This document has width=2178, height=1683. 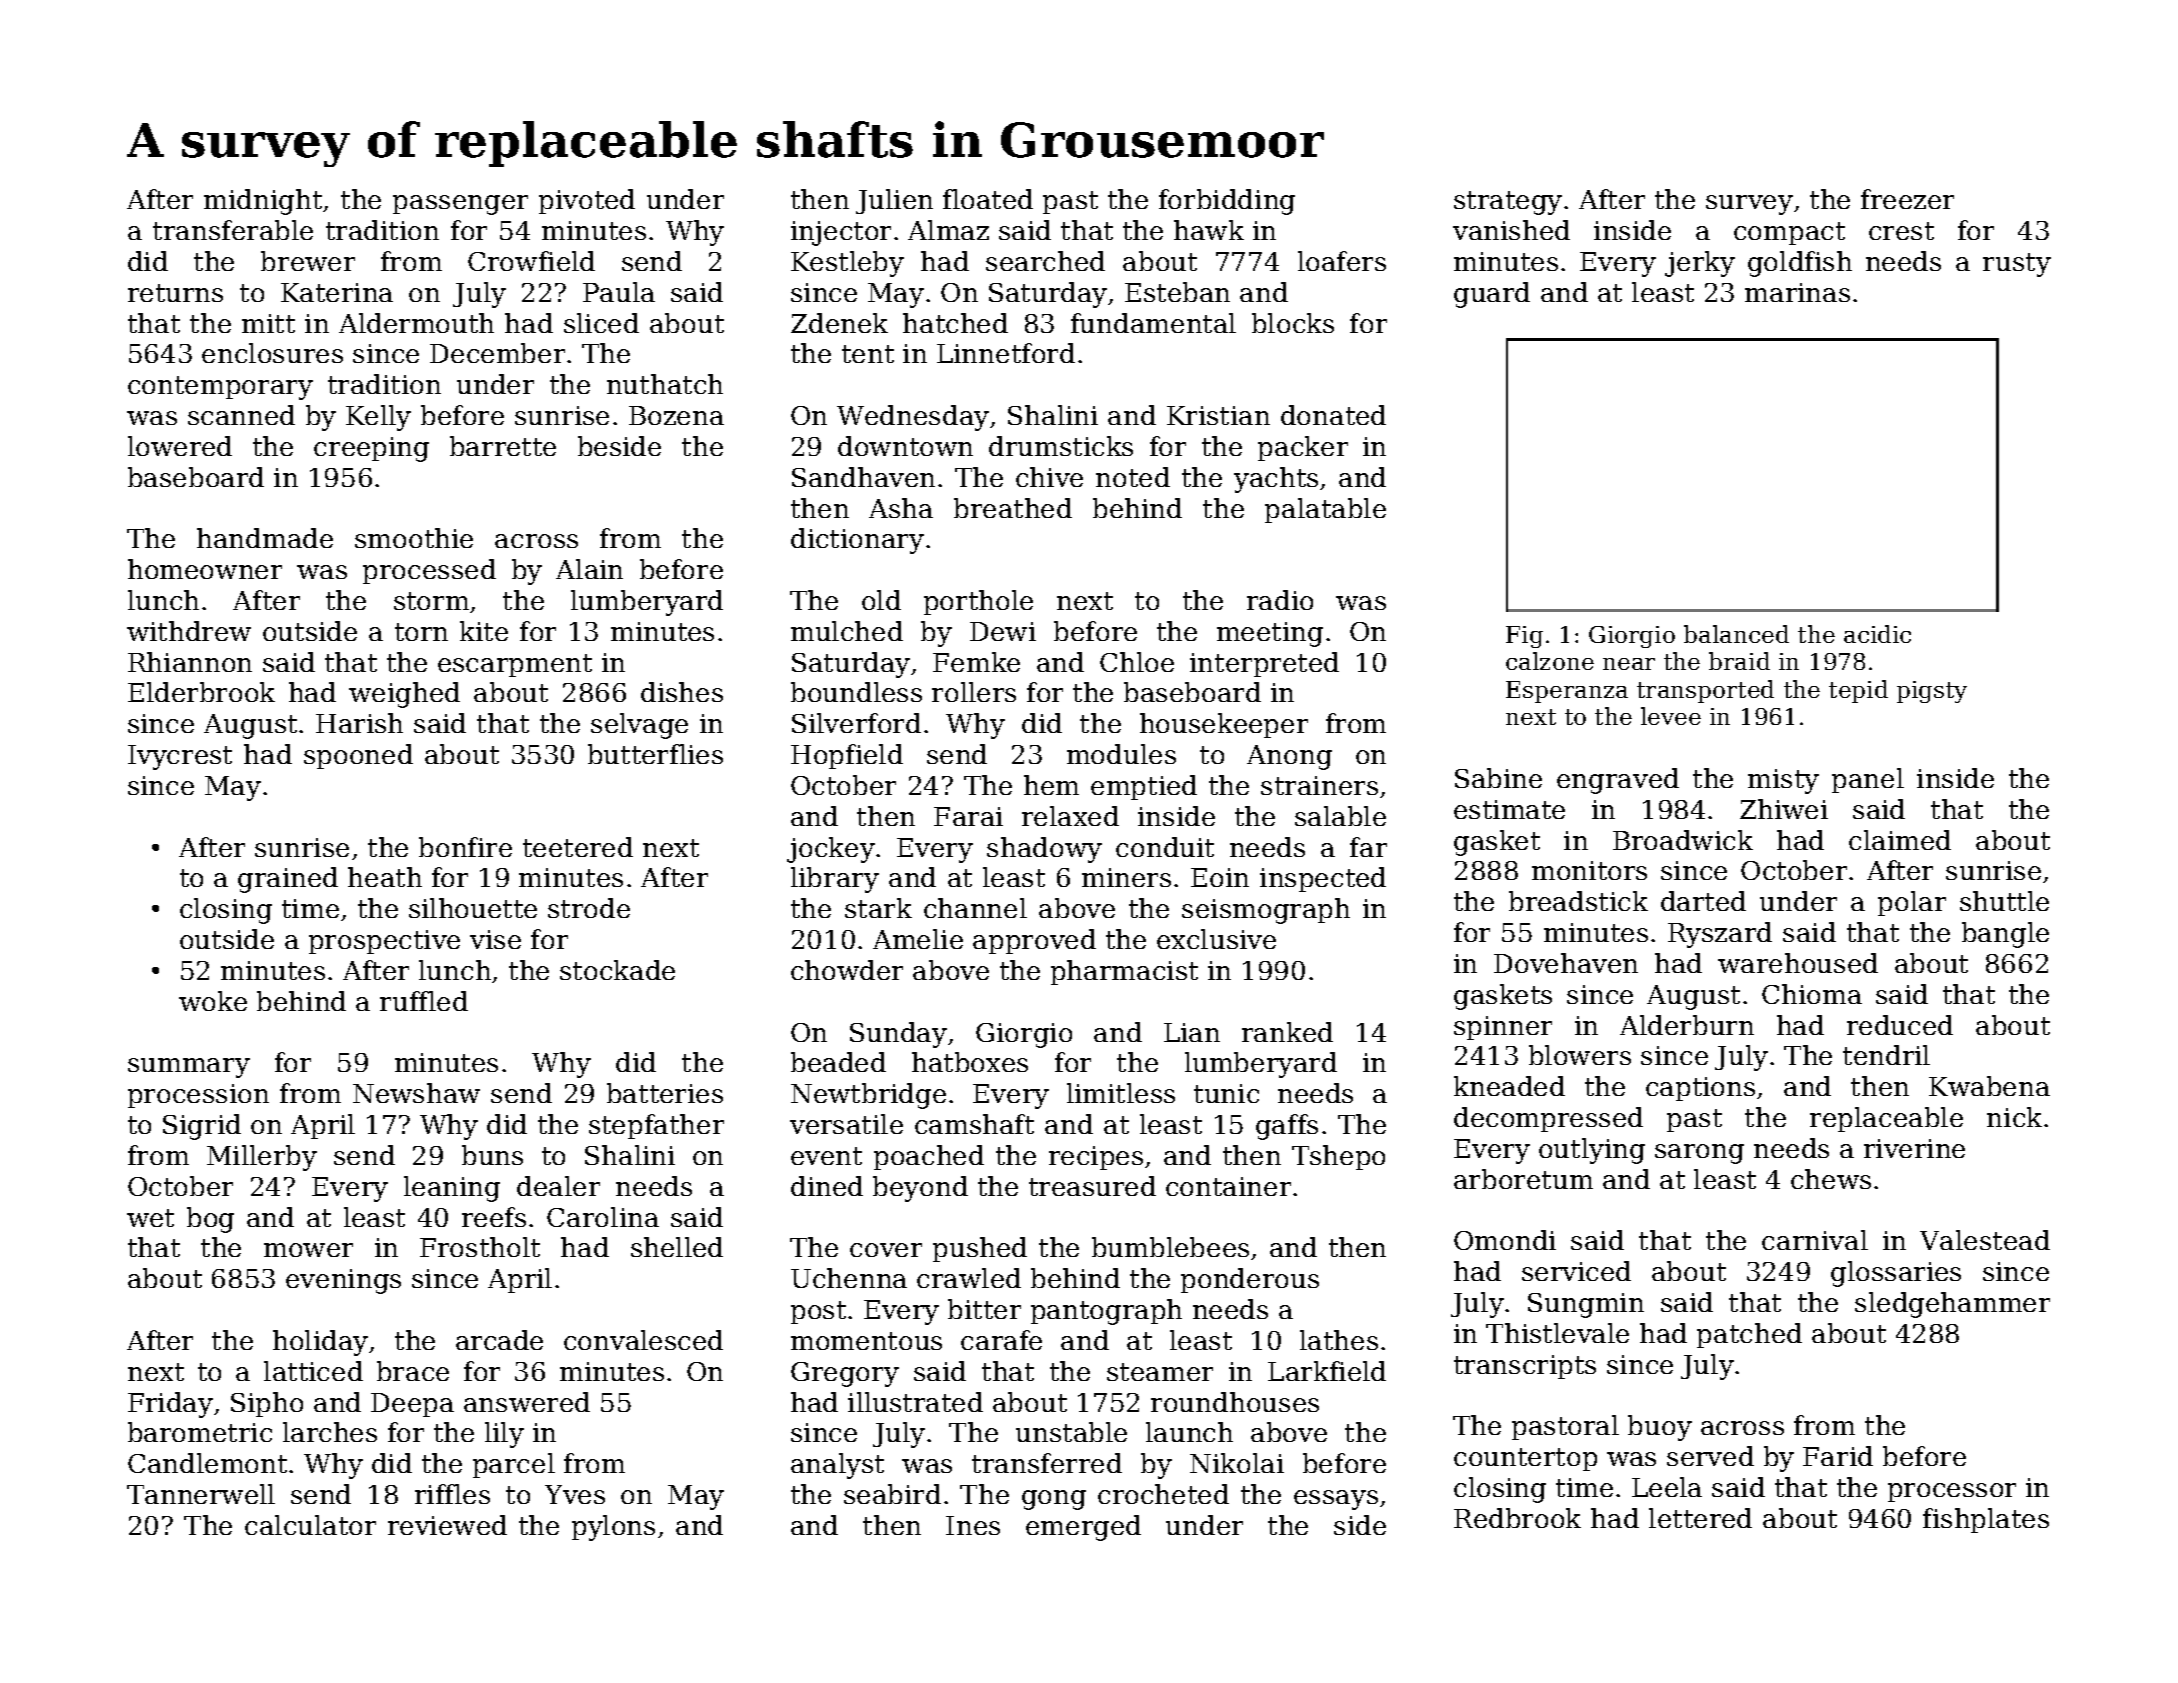 I want to click on Esperanza, so click(x=1567, y=692).
